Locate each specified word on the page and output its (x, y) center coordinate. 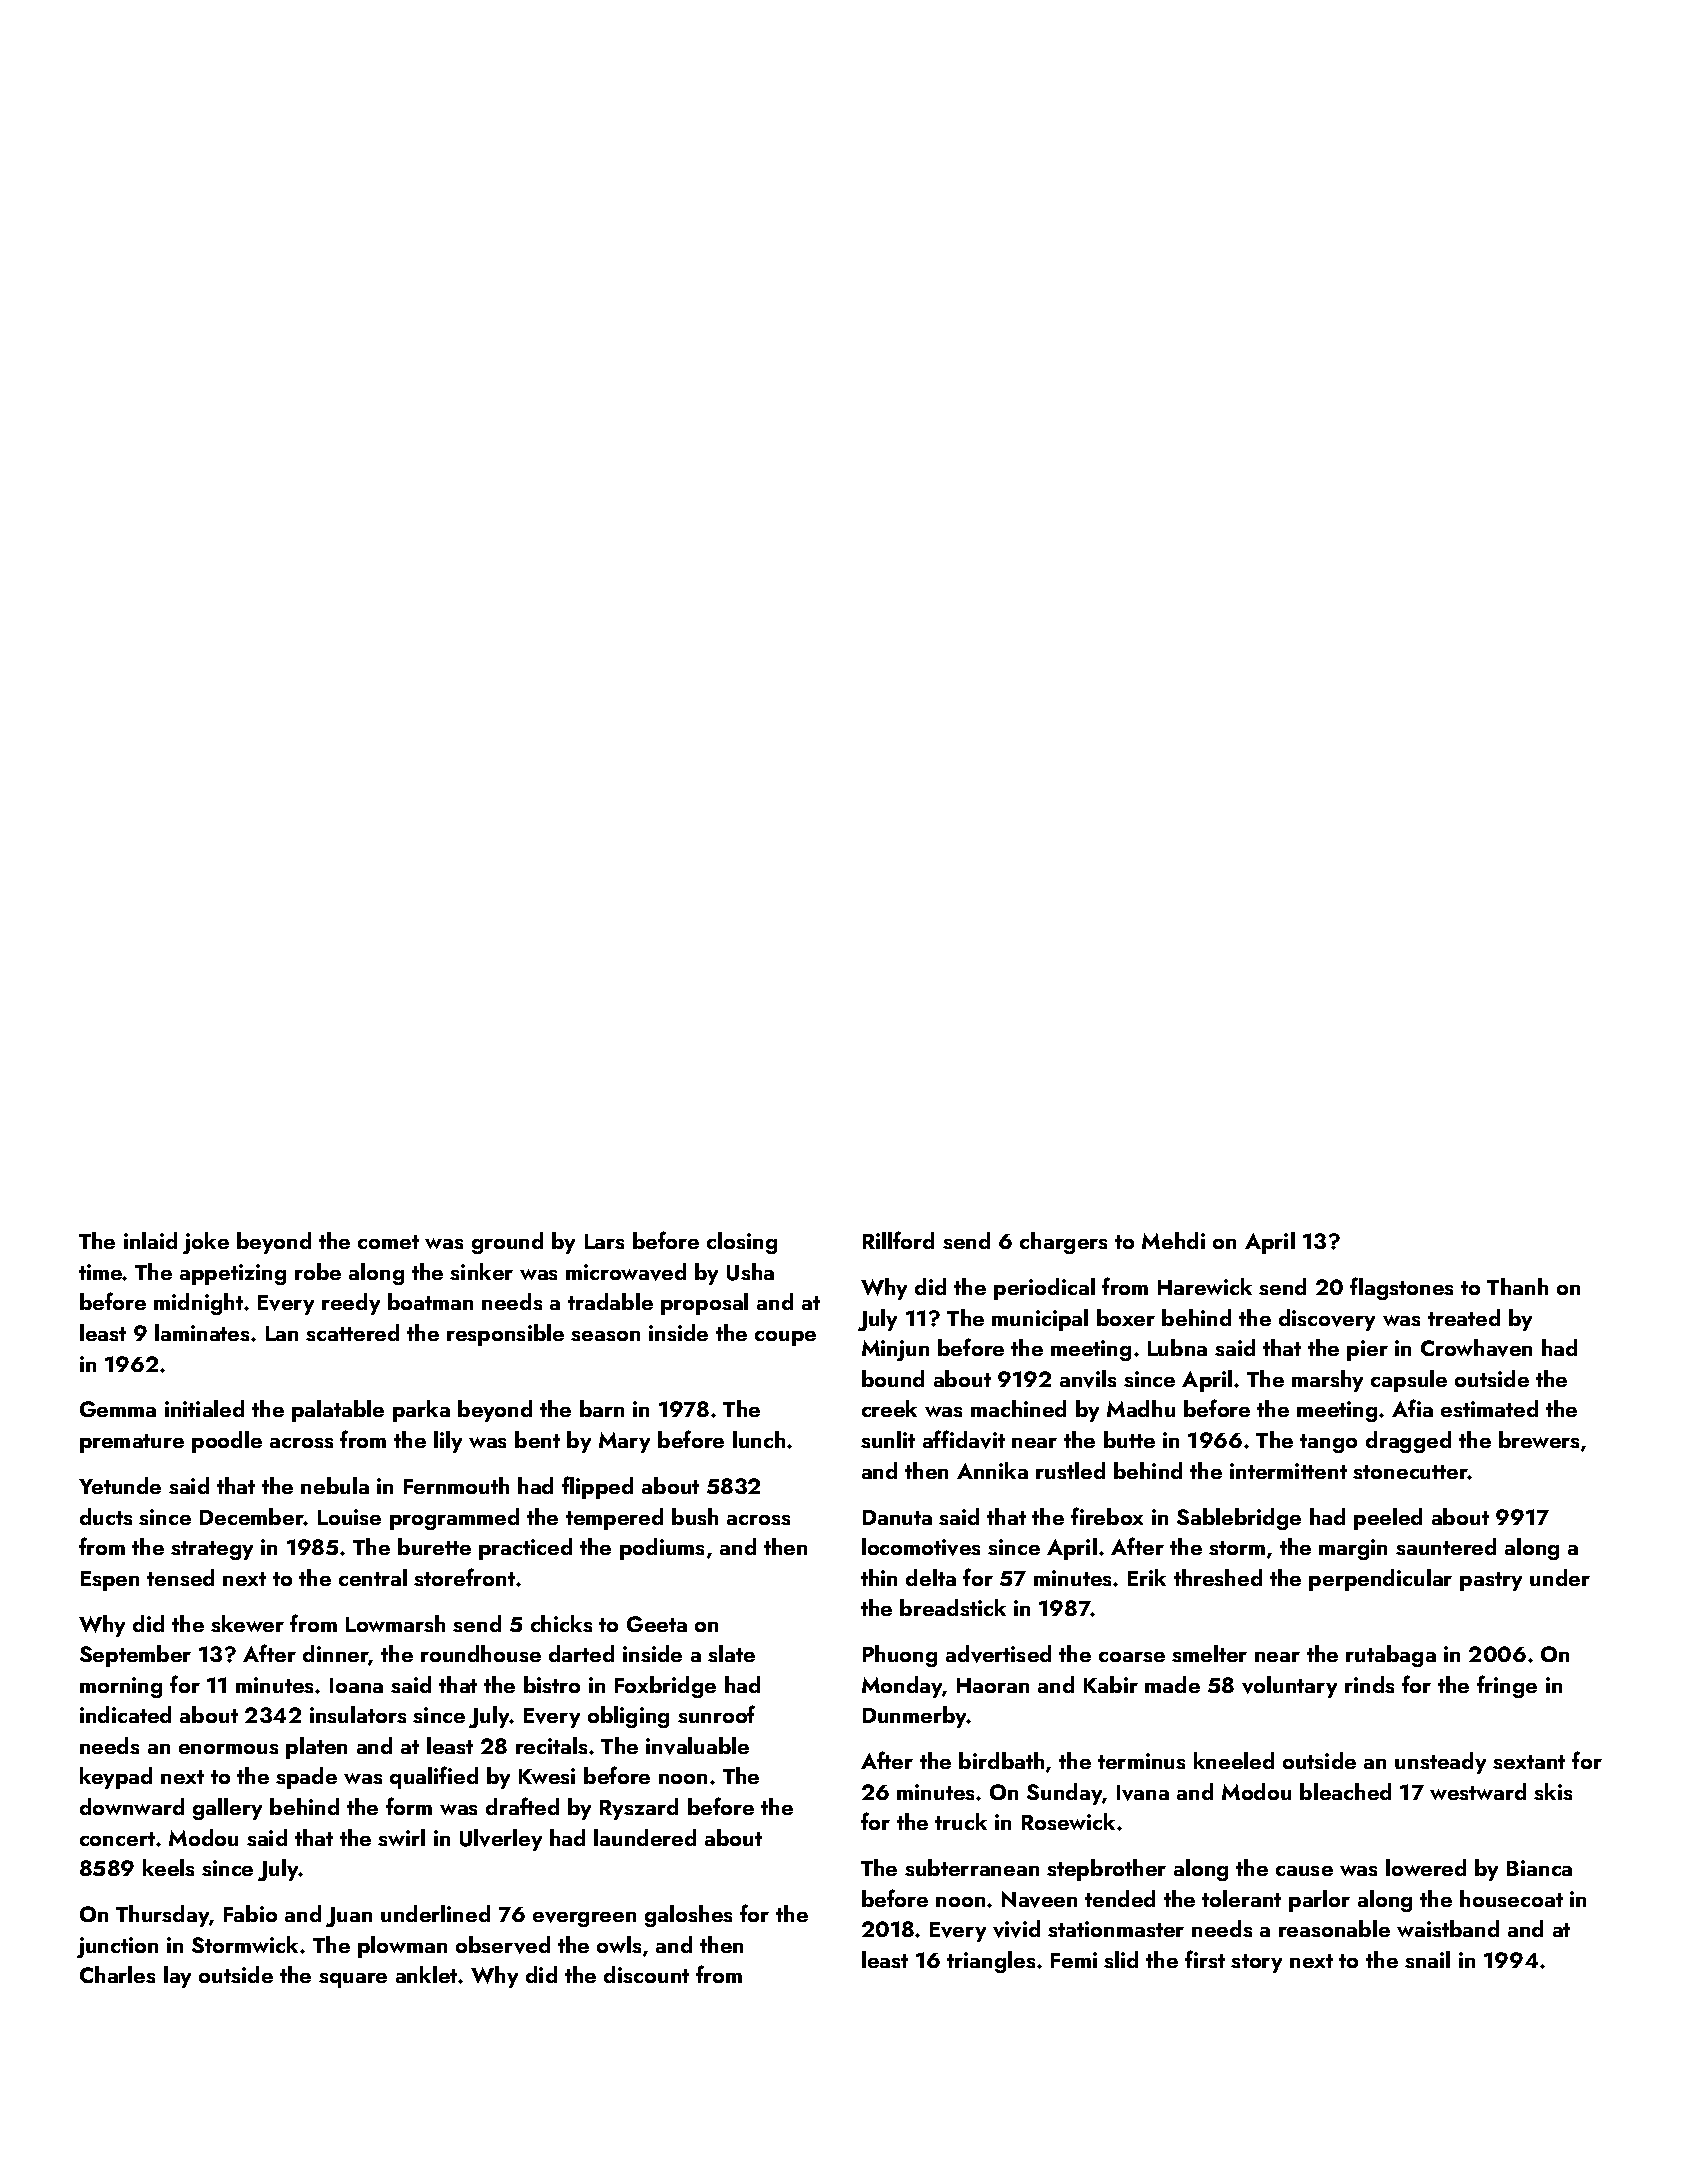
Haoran (993, 1685)
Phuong (900, 1656)
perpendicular (1380, 1580)
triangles (991, 1962)
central (373, 1577)
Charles (117, 1974)
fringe (1507, 1686)
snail (1427, 1959)
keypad (116, 1778)
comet (388, 1242)
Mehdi (1173, 1240)
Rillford (898, 1240)
